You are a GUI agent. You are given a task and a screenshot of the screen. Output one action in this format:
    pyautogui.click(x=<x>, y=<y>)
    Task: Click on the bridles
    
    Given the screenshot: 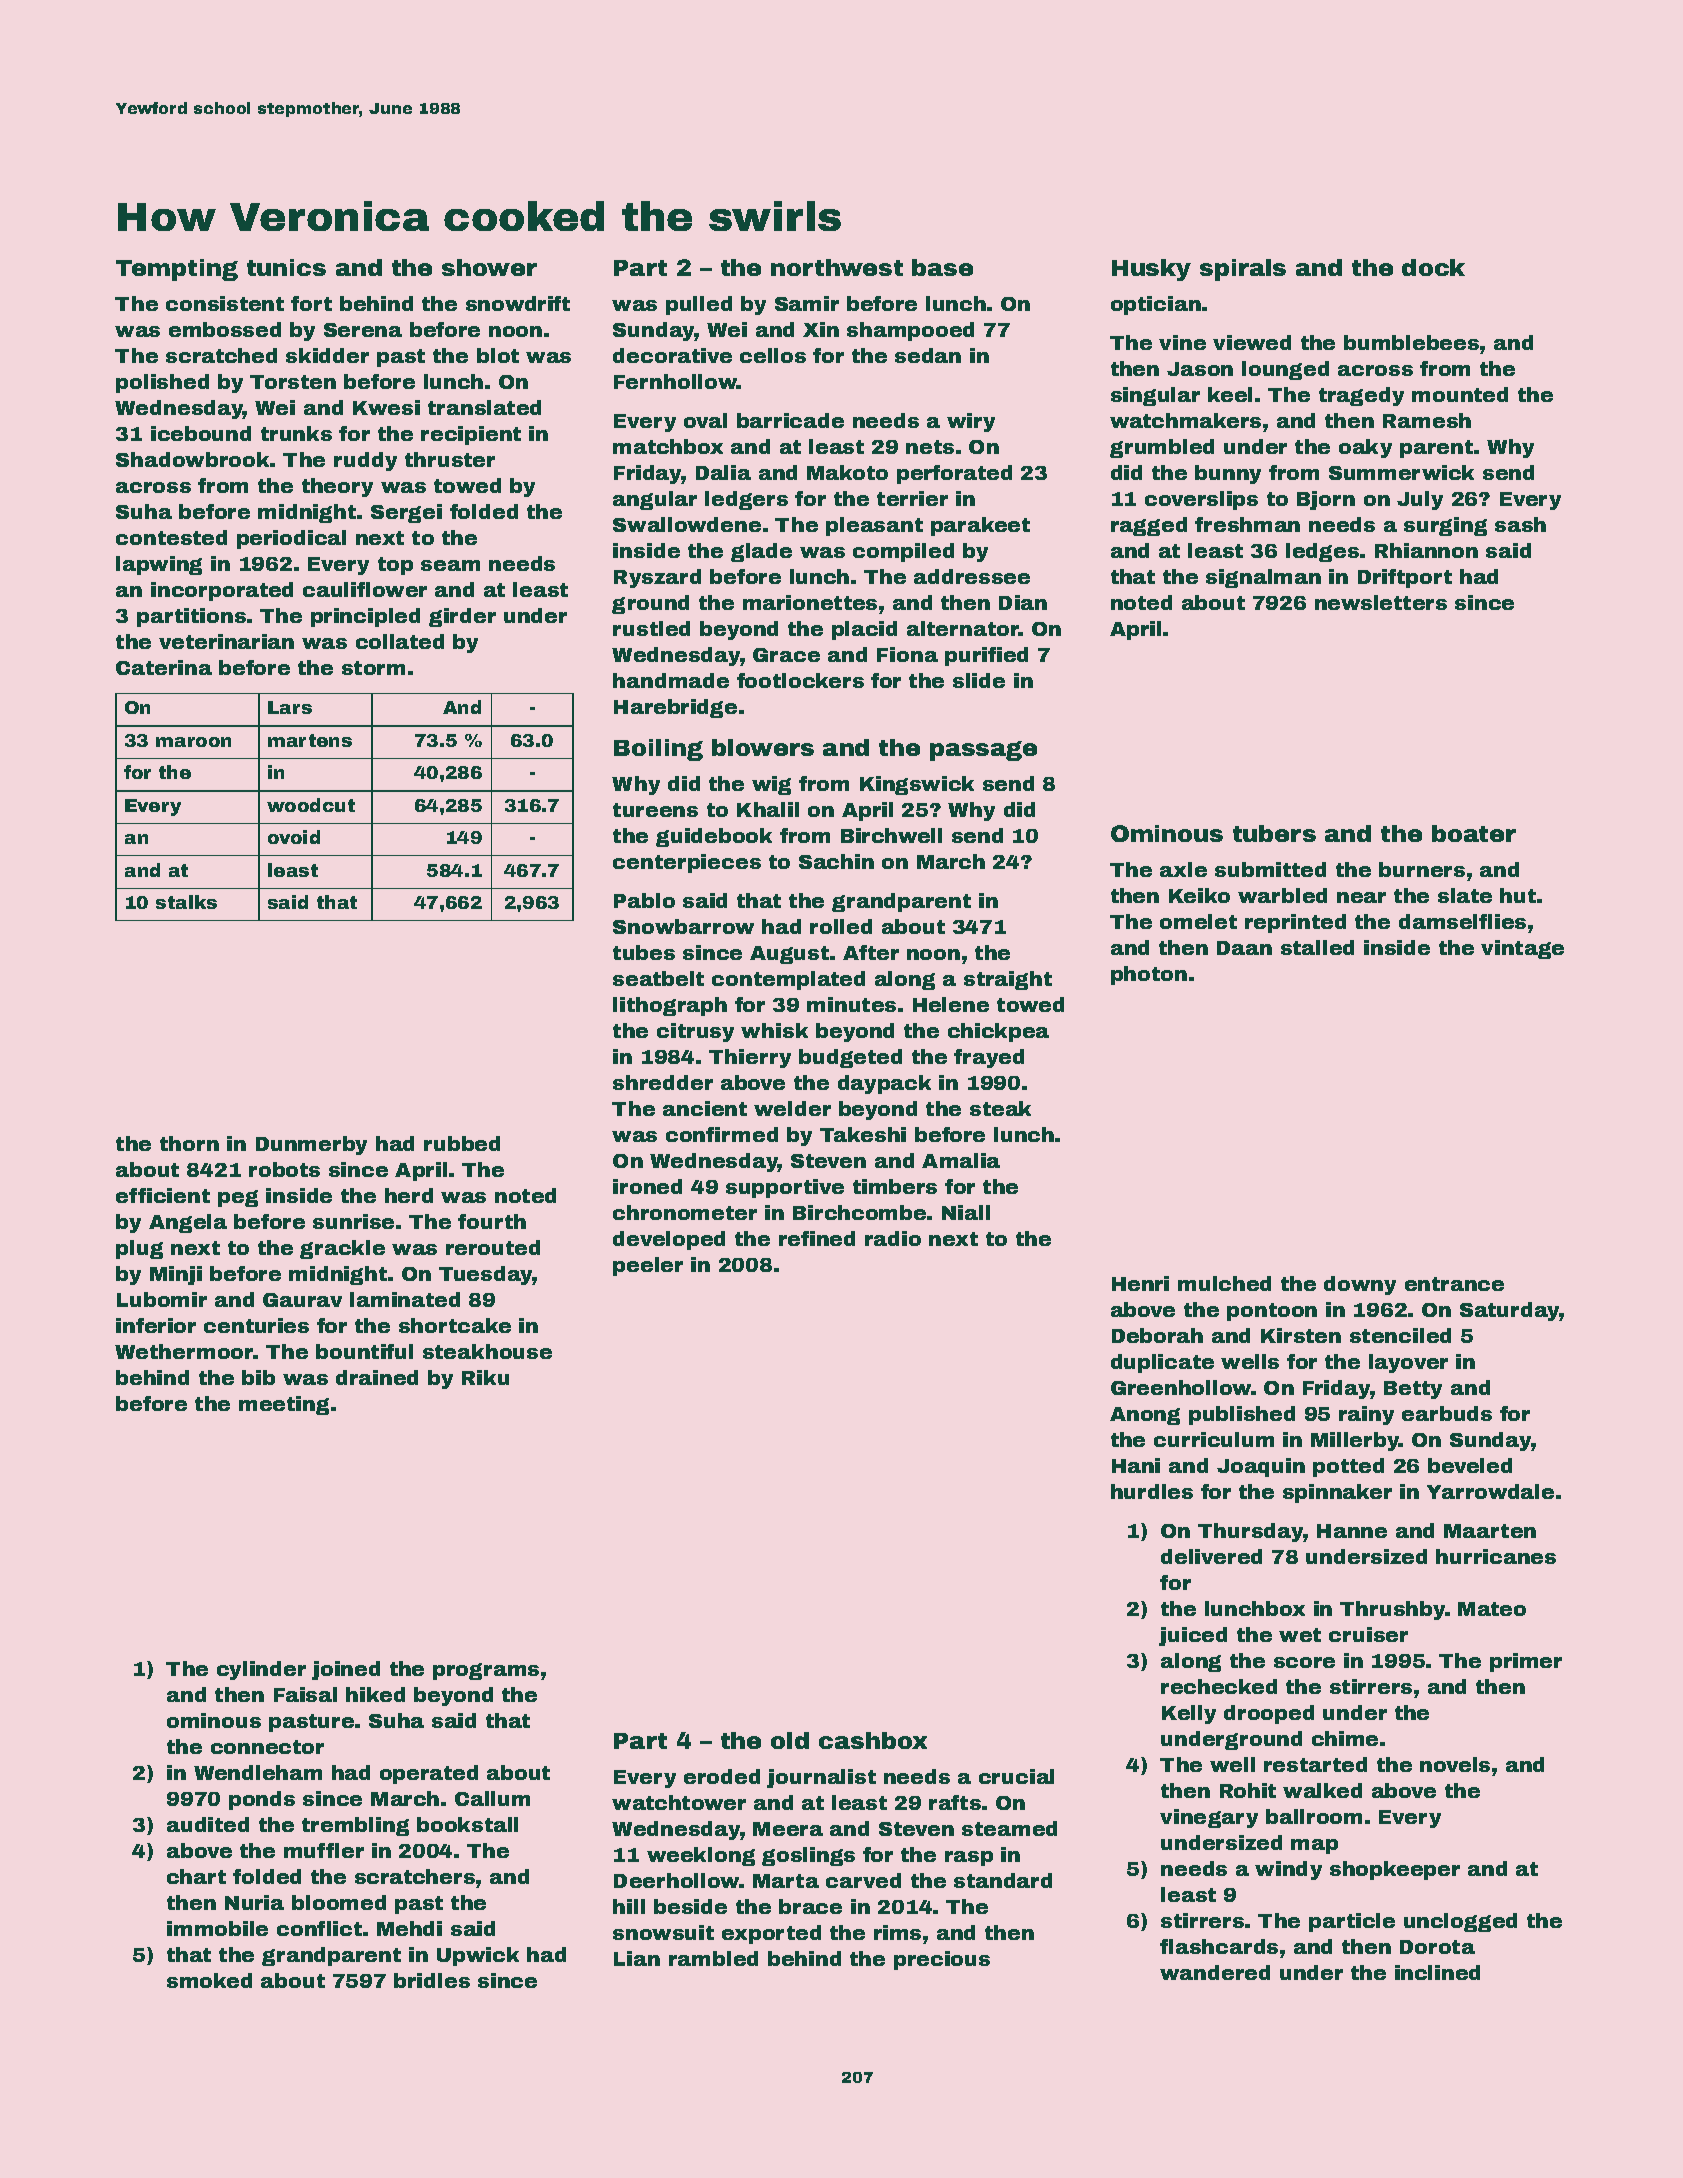 What is the action you would take?
    pyautogui.click(x=432, y=1980)
